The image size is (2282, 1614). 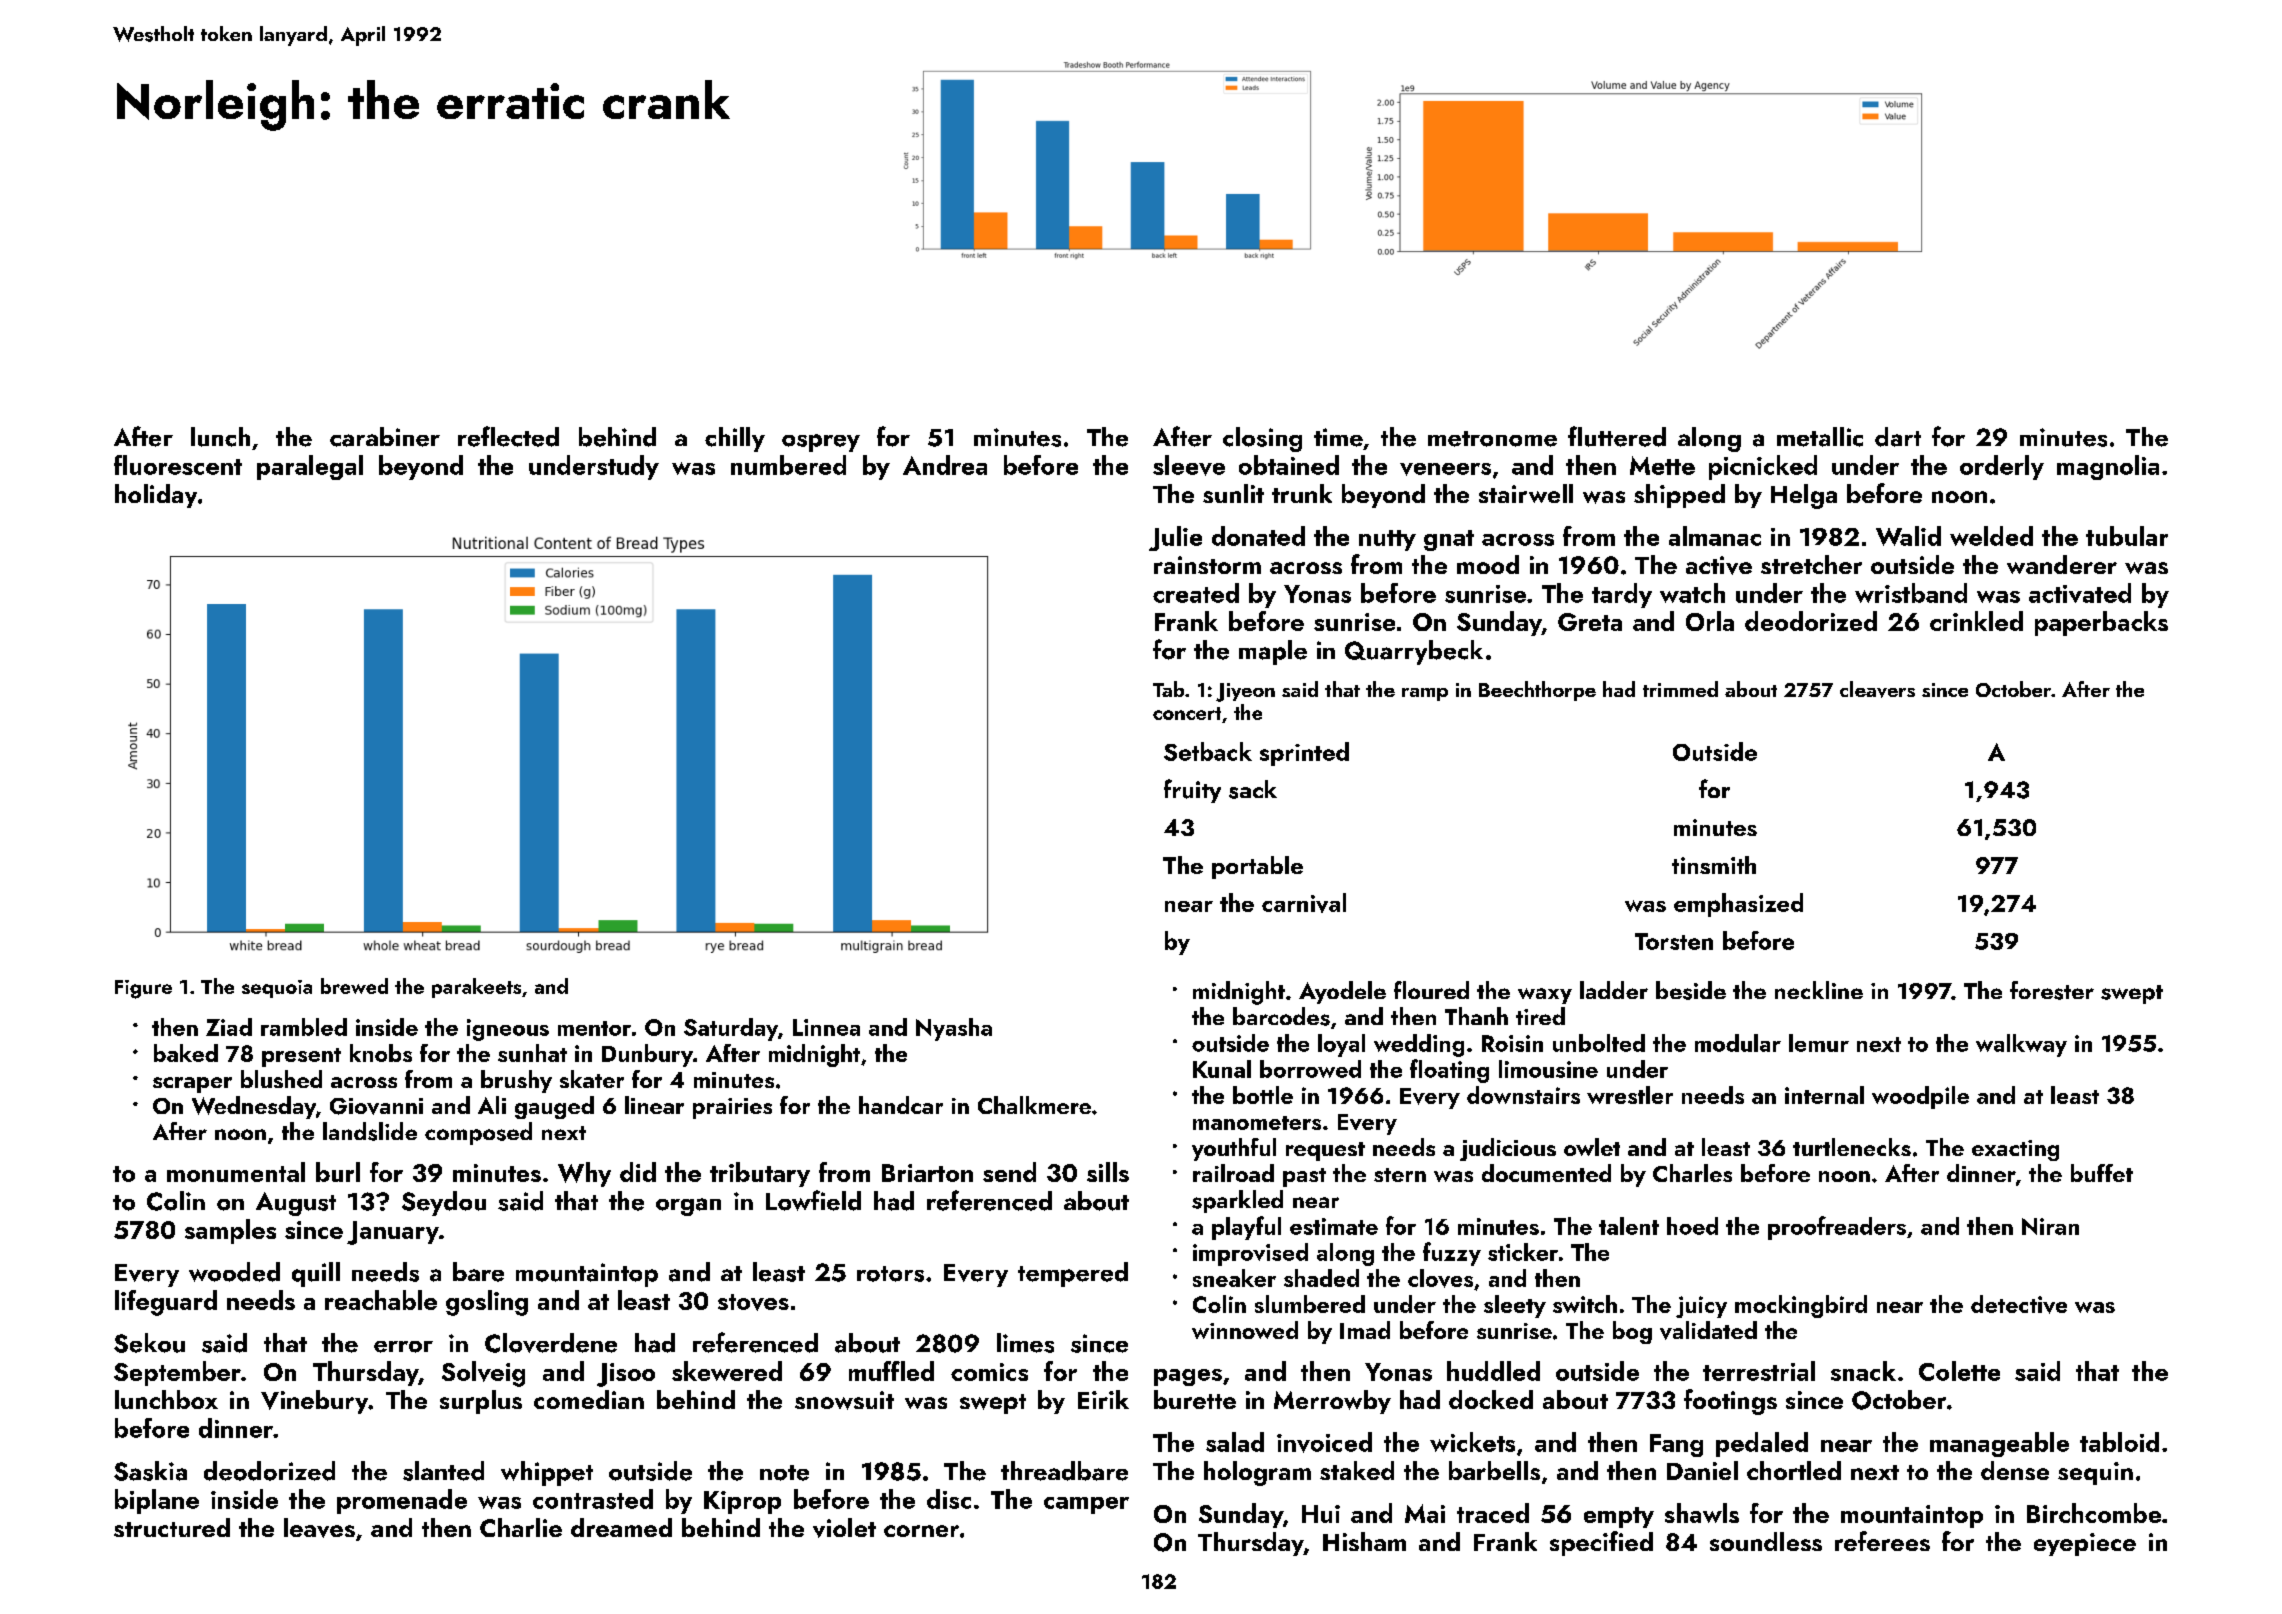 I want to click on welded, so click(x=1991, y=536).
